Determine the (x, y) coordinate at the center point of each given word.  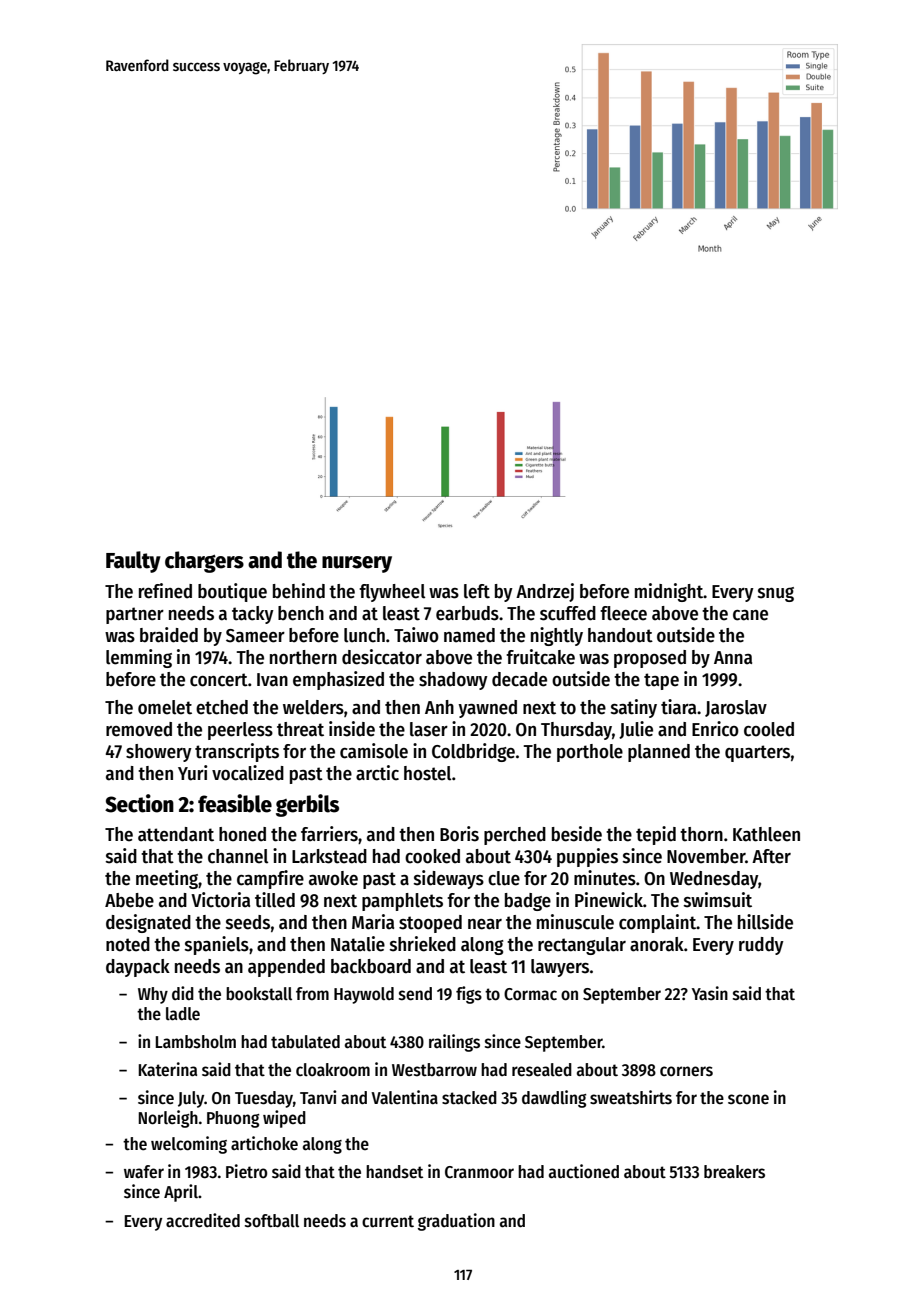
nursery (357, 564)
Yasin (710, 993)
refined (165, 591)
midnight (669, 592)
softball (272, 1221)
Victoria (220, 900)
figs (469, 995)
